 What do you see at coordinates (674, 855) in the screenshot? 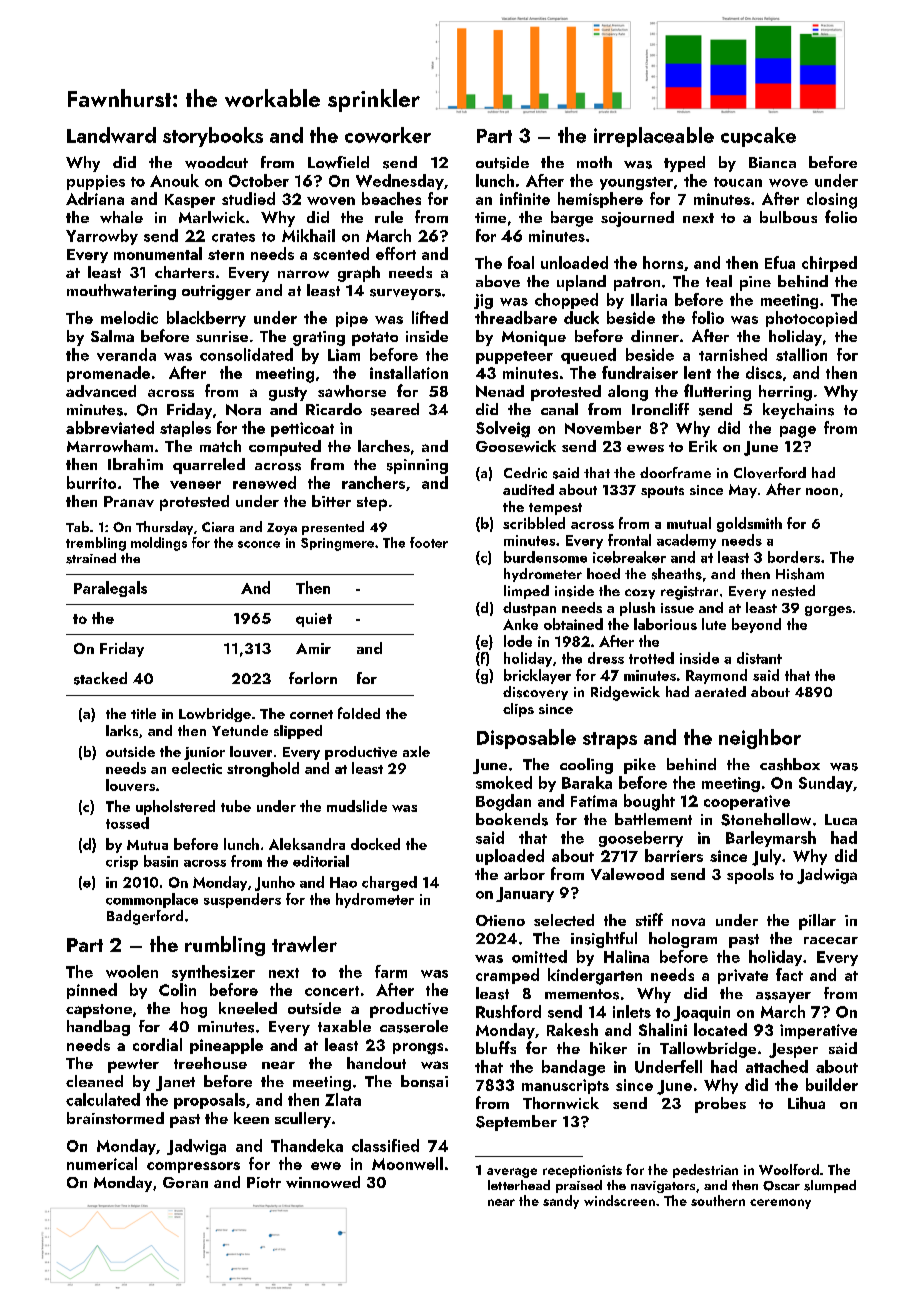
I see `barriers` at bounding box center [674, 855].
